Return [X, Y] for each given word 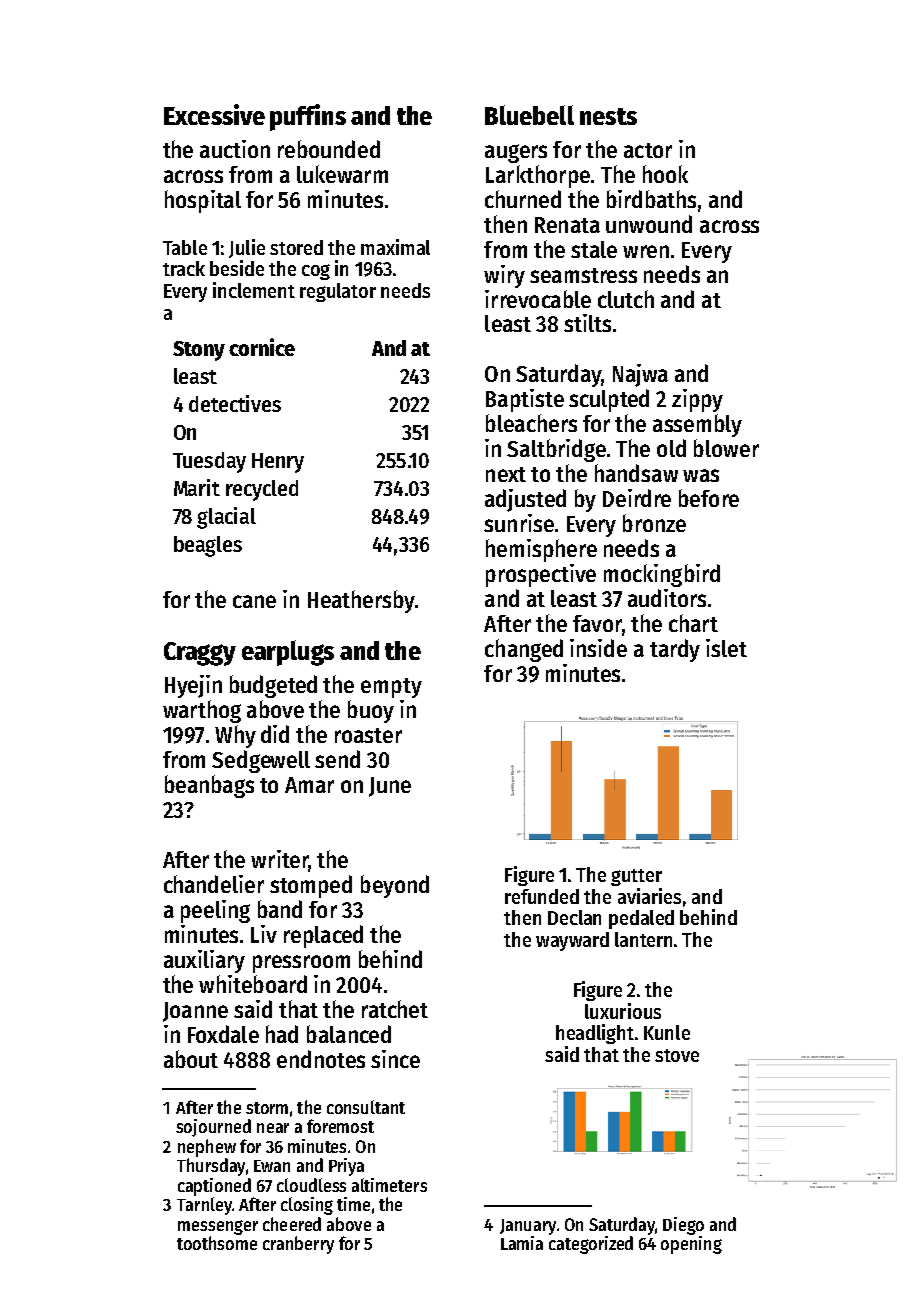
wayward [572, 941]
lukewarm [342, 174]
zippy [697, 400]
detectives [235, 403]
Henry [278, 463]
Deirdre [637, 498]
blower [726, 448]
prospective [541, 575]
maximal [395, 247]
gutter [636, 877]
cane [254, 601]
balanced [349, 1034]
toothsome [217, 1243]
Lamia [522, 1243]
